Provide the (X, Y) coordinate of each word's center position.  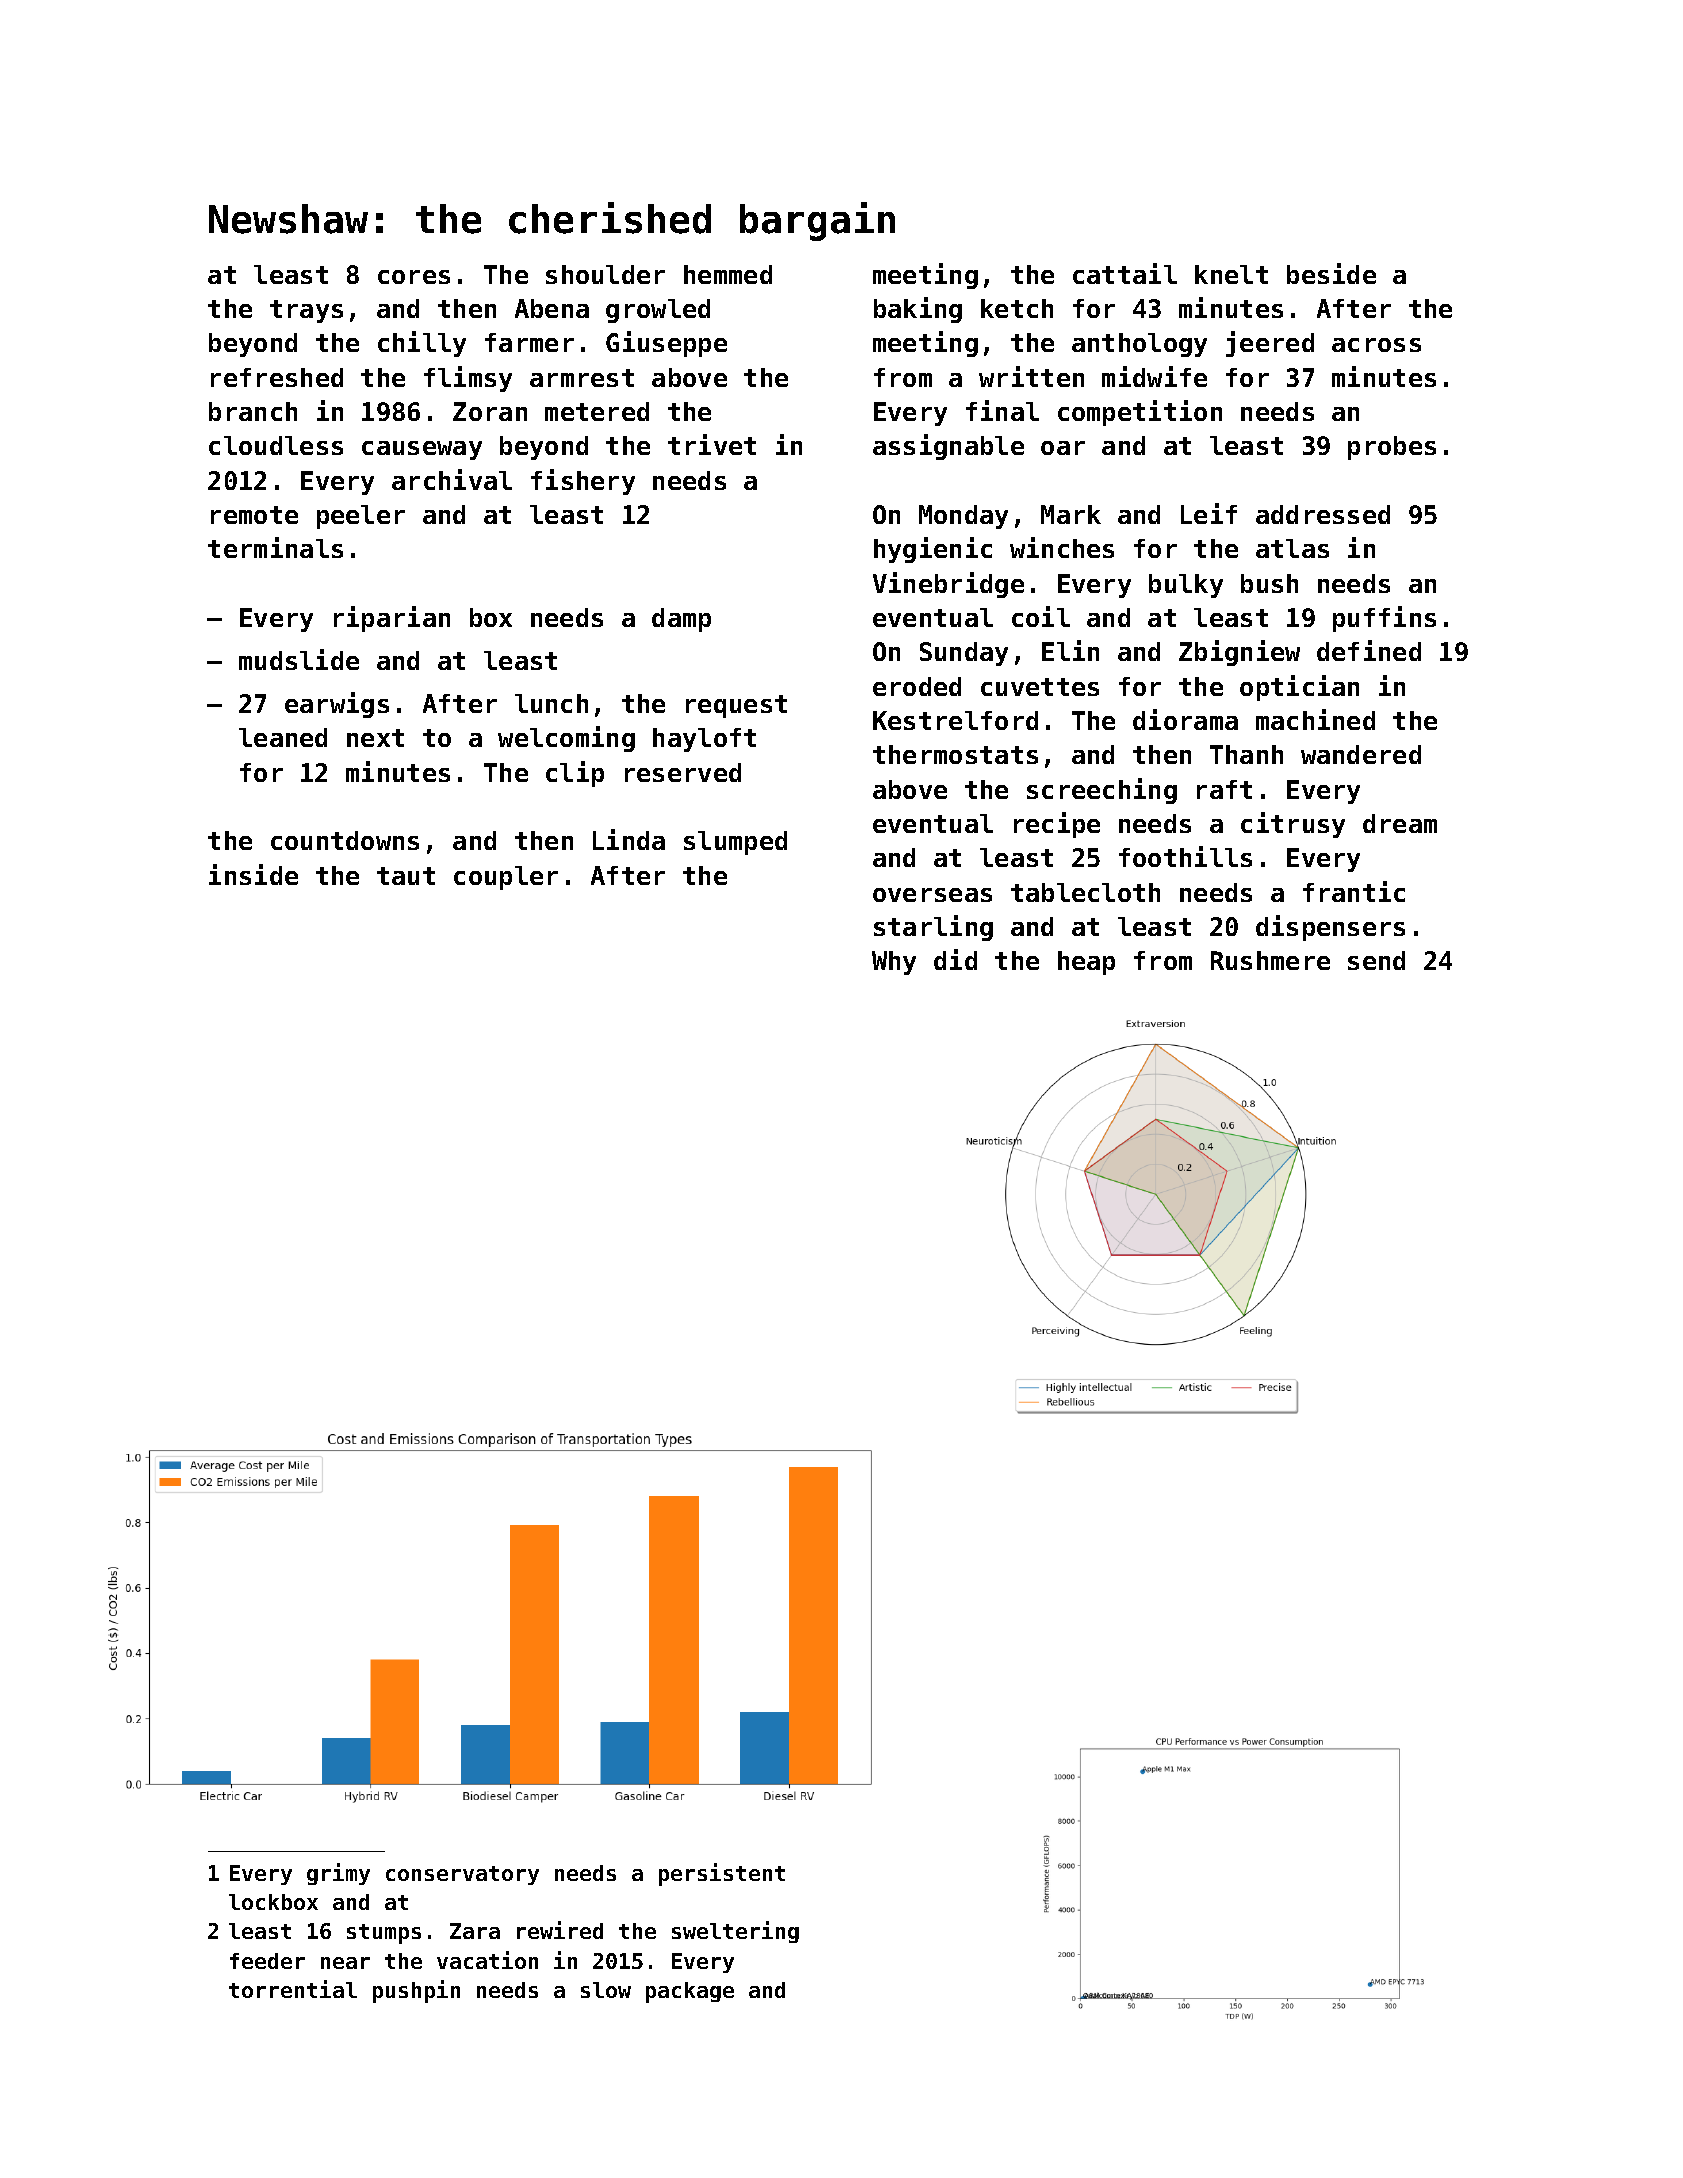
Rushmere (1270, 960)
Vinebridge (948, 585)
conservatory (462, 1875)
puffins (1384, 619)
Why (894, 963)
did (955, 959)
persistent (722, 1874)
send (1376, 960)
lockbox (273, 1902)
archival (452, 479)
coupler (506, 878)
